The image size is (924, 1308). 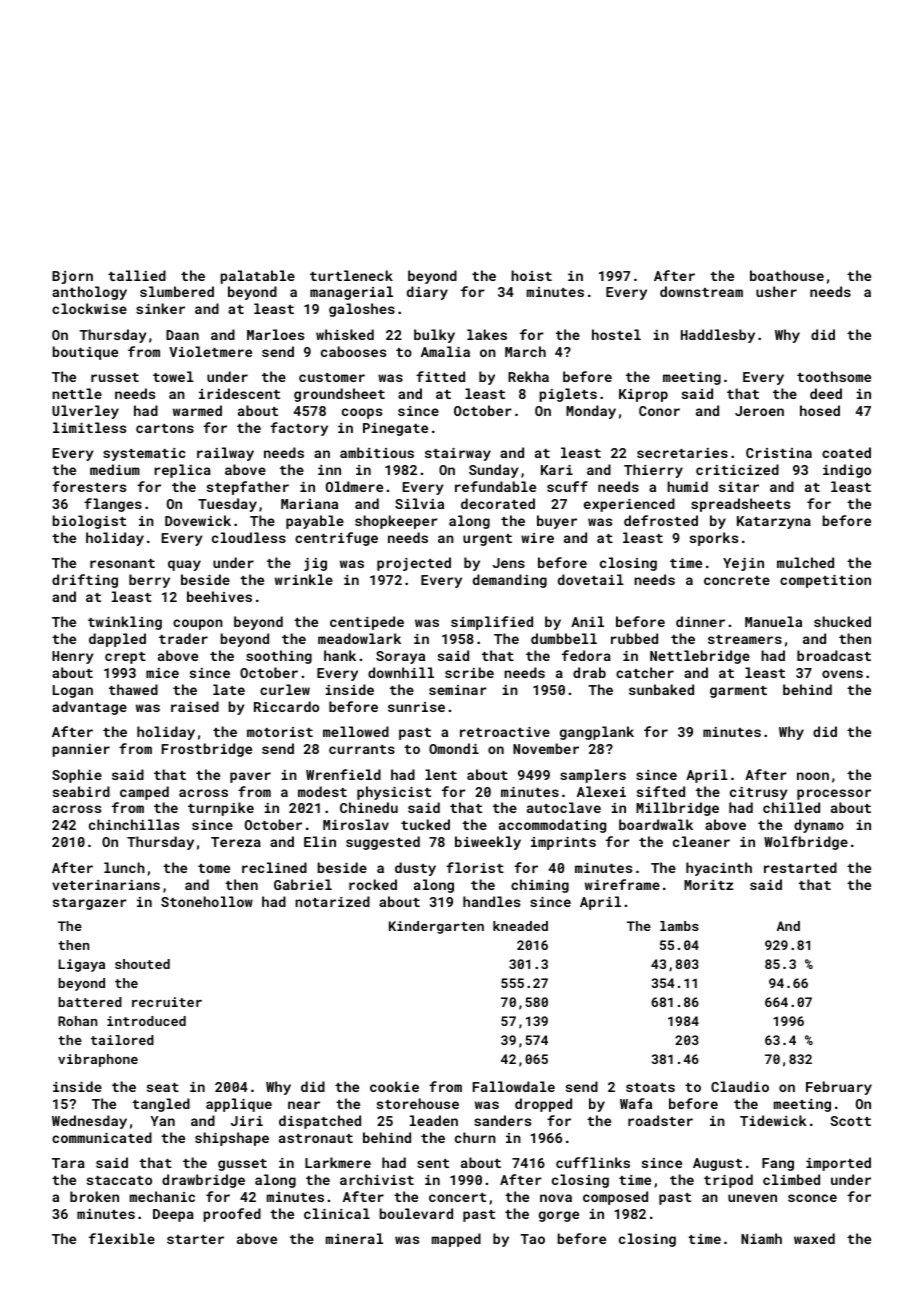 What do you see at coordinates (440, 376) in the image?
I see `fitted` at bounding box center [440, 376].
